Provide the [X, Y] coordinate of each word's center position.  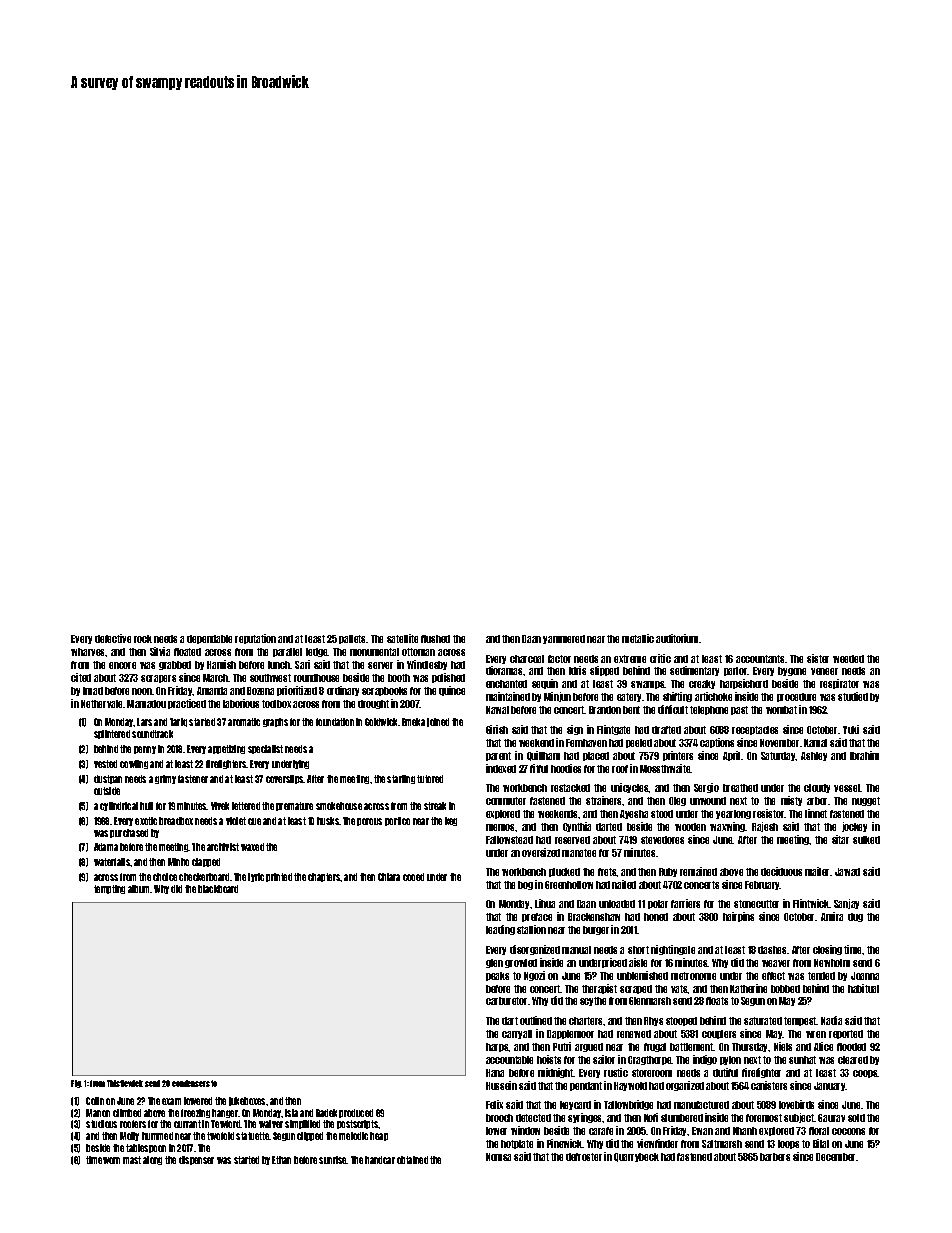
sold [856, 1118]
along [152, 1160]
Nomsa [498, 1157]
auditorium [677, 638]
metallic [638, 638]
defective [113, 638]
